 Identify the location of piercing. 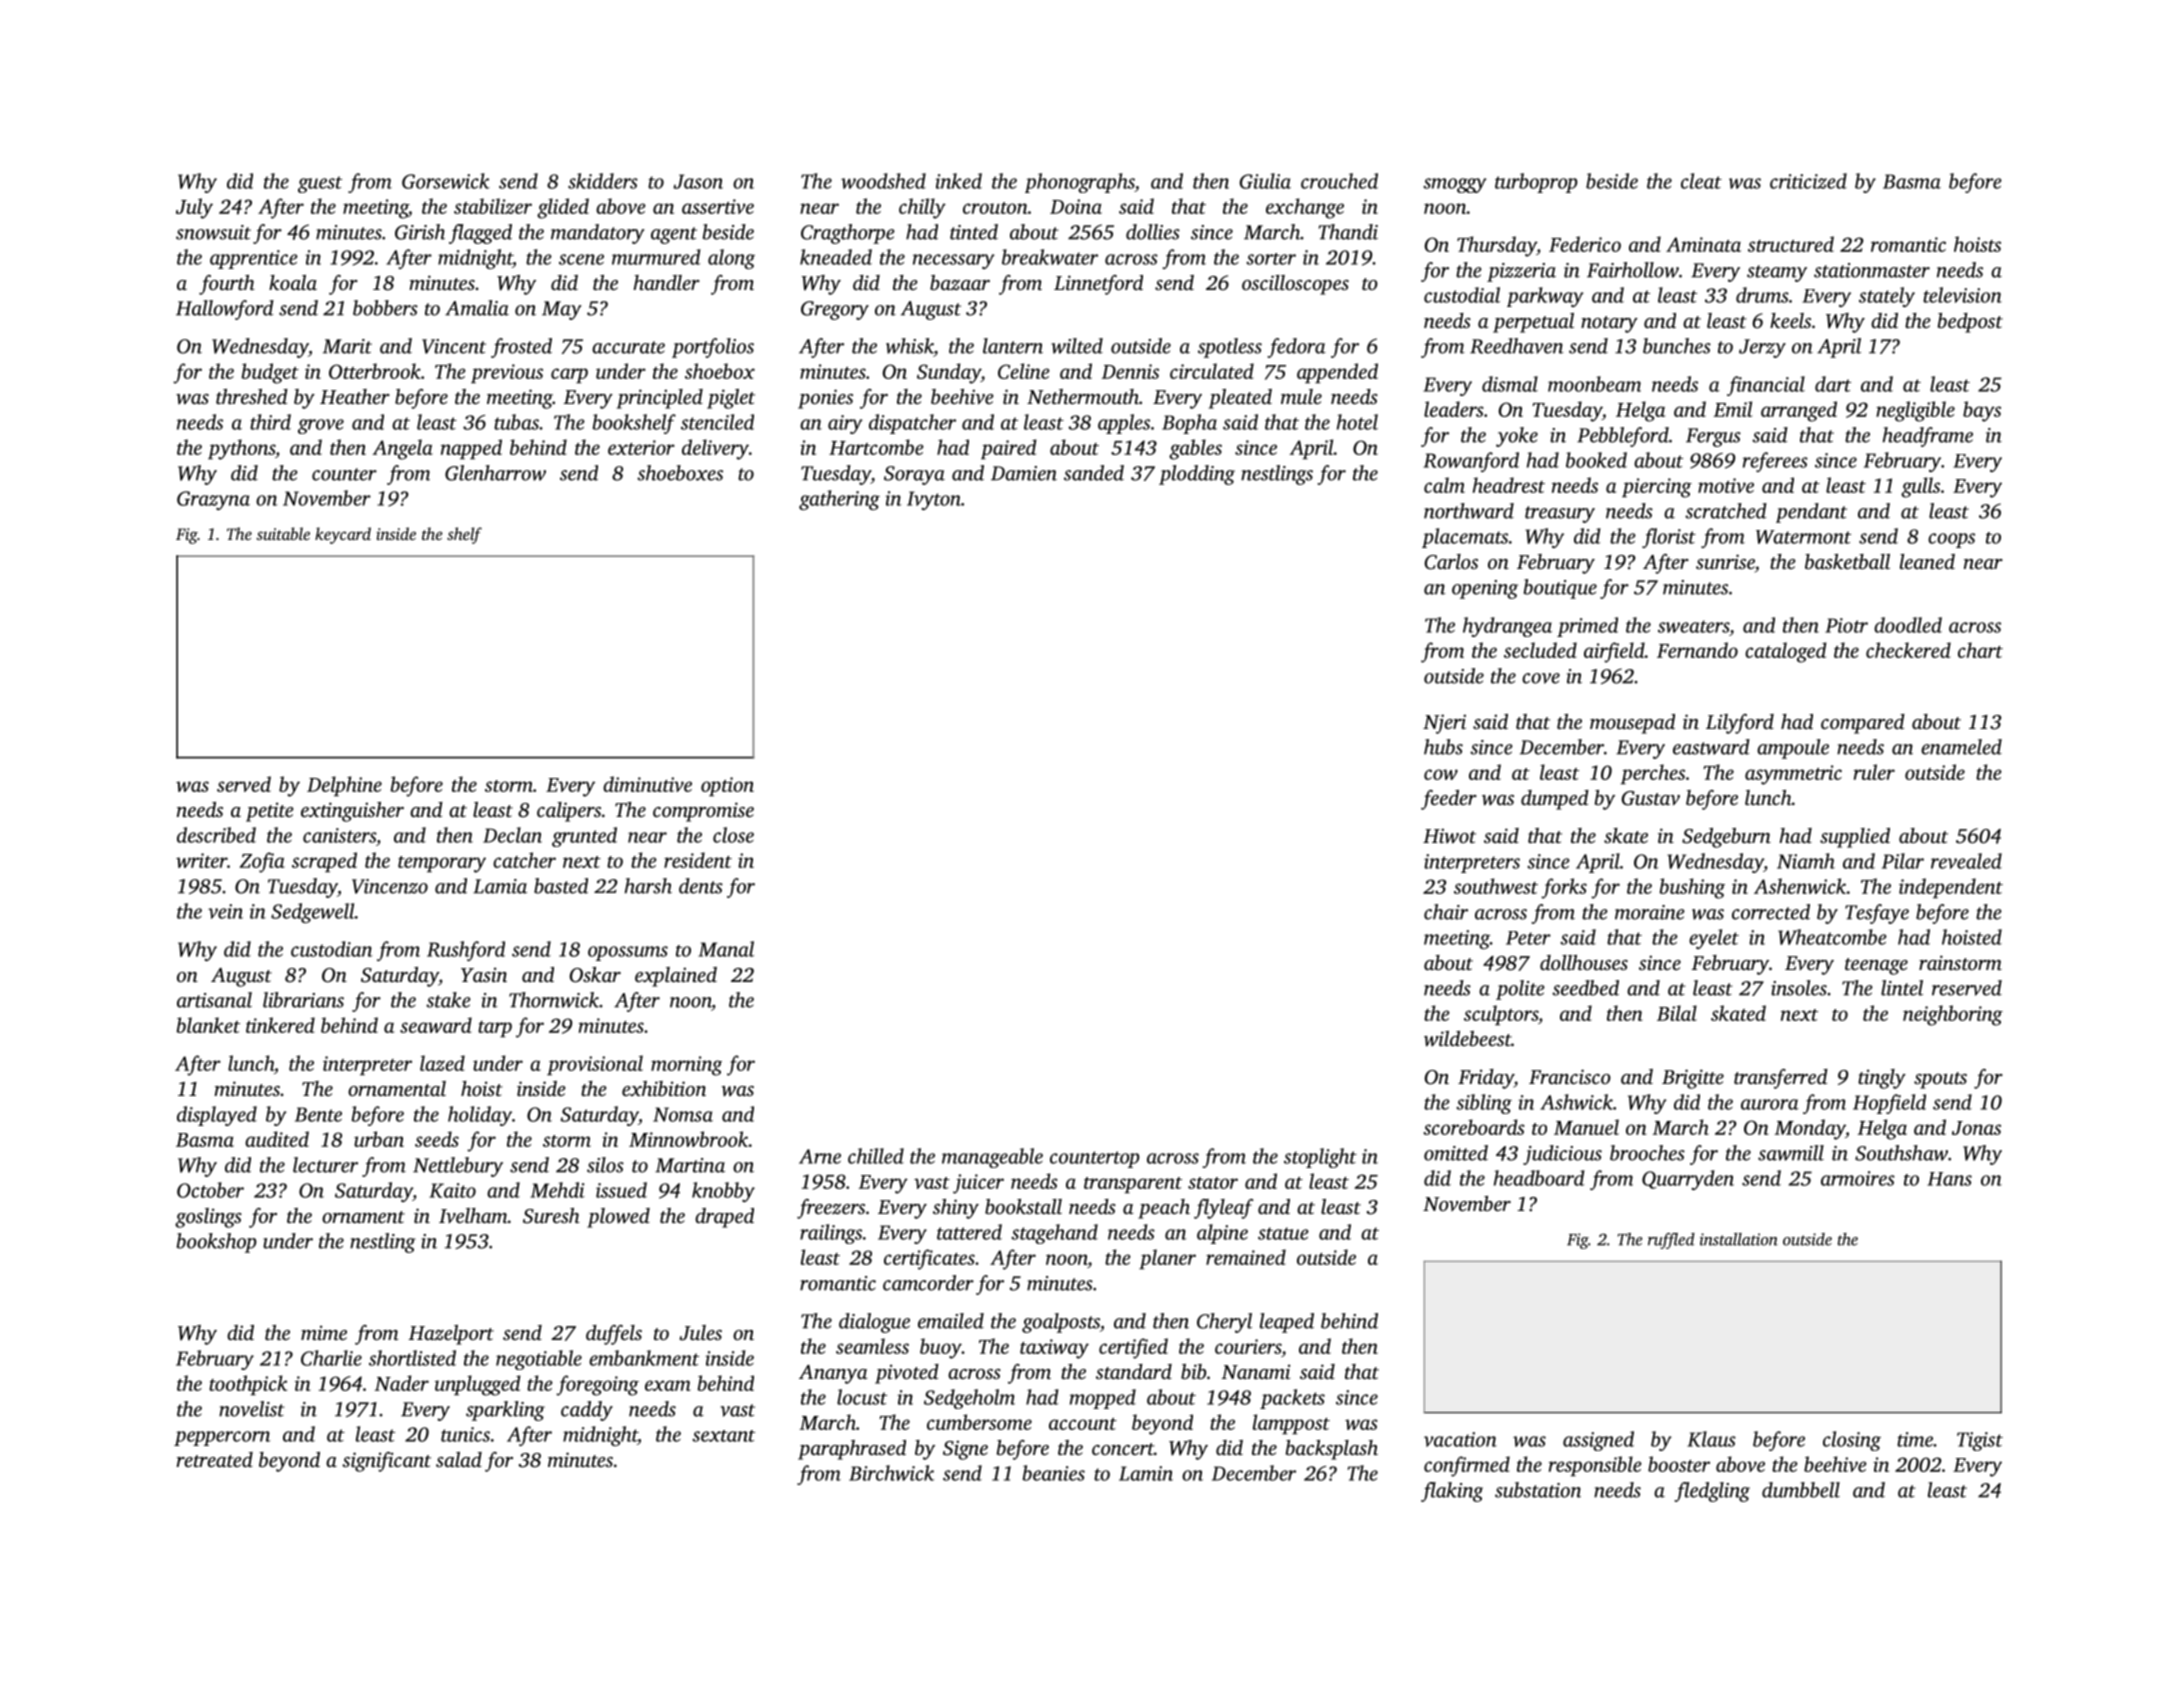
(1657, 488).
